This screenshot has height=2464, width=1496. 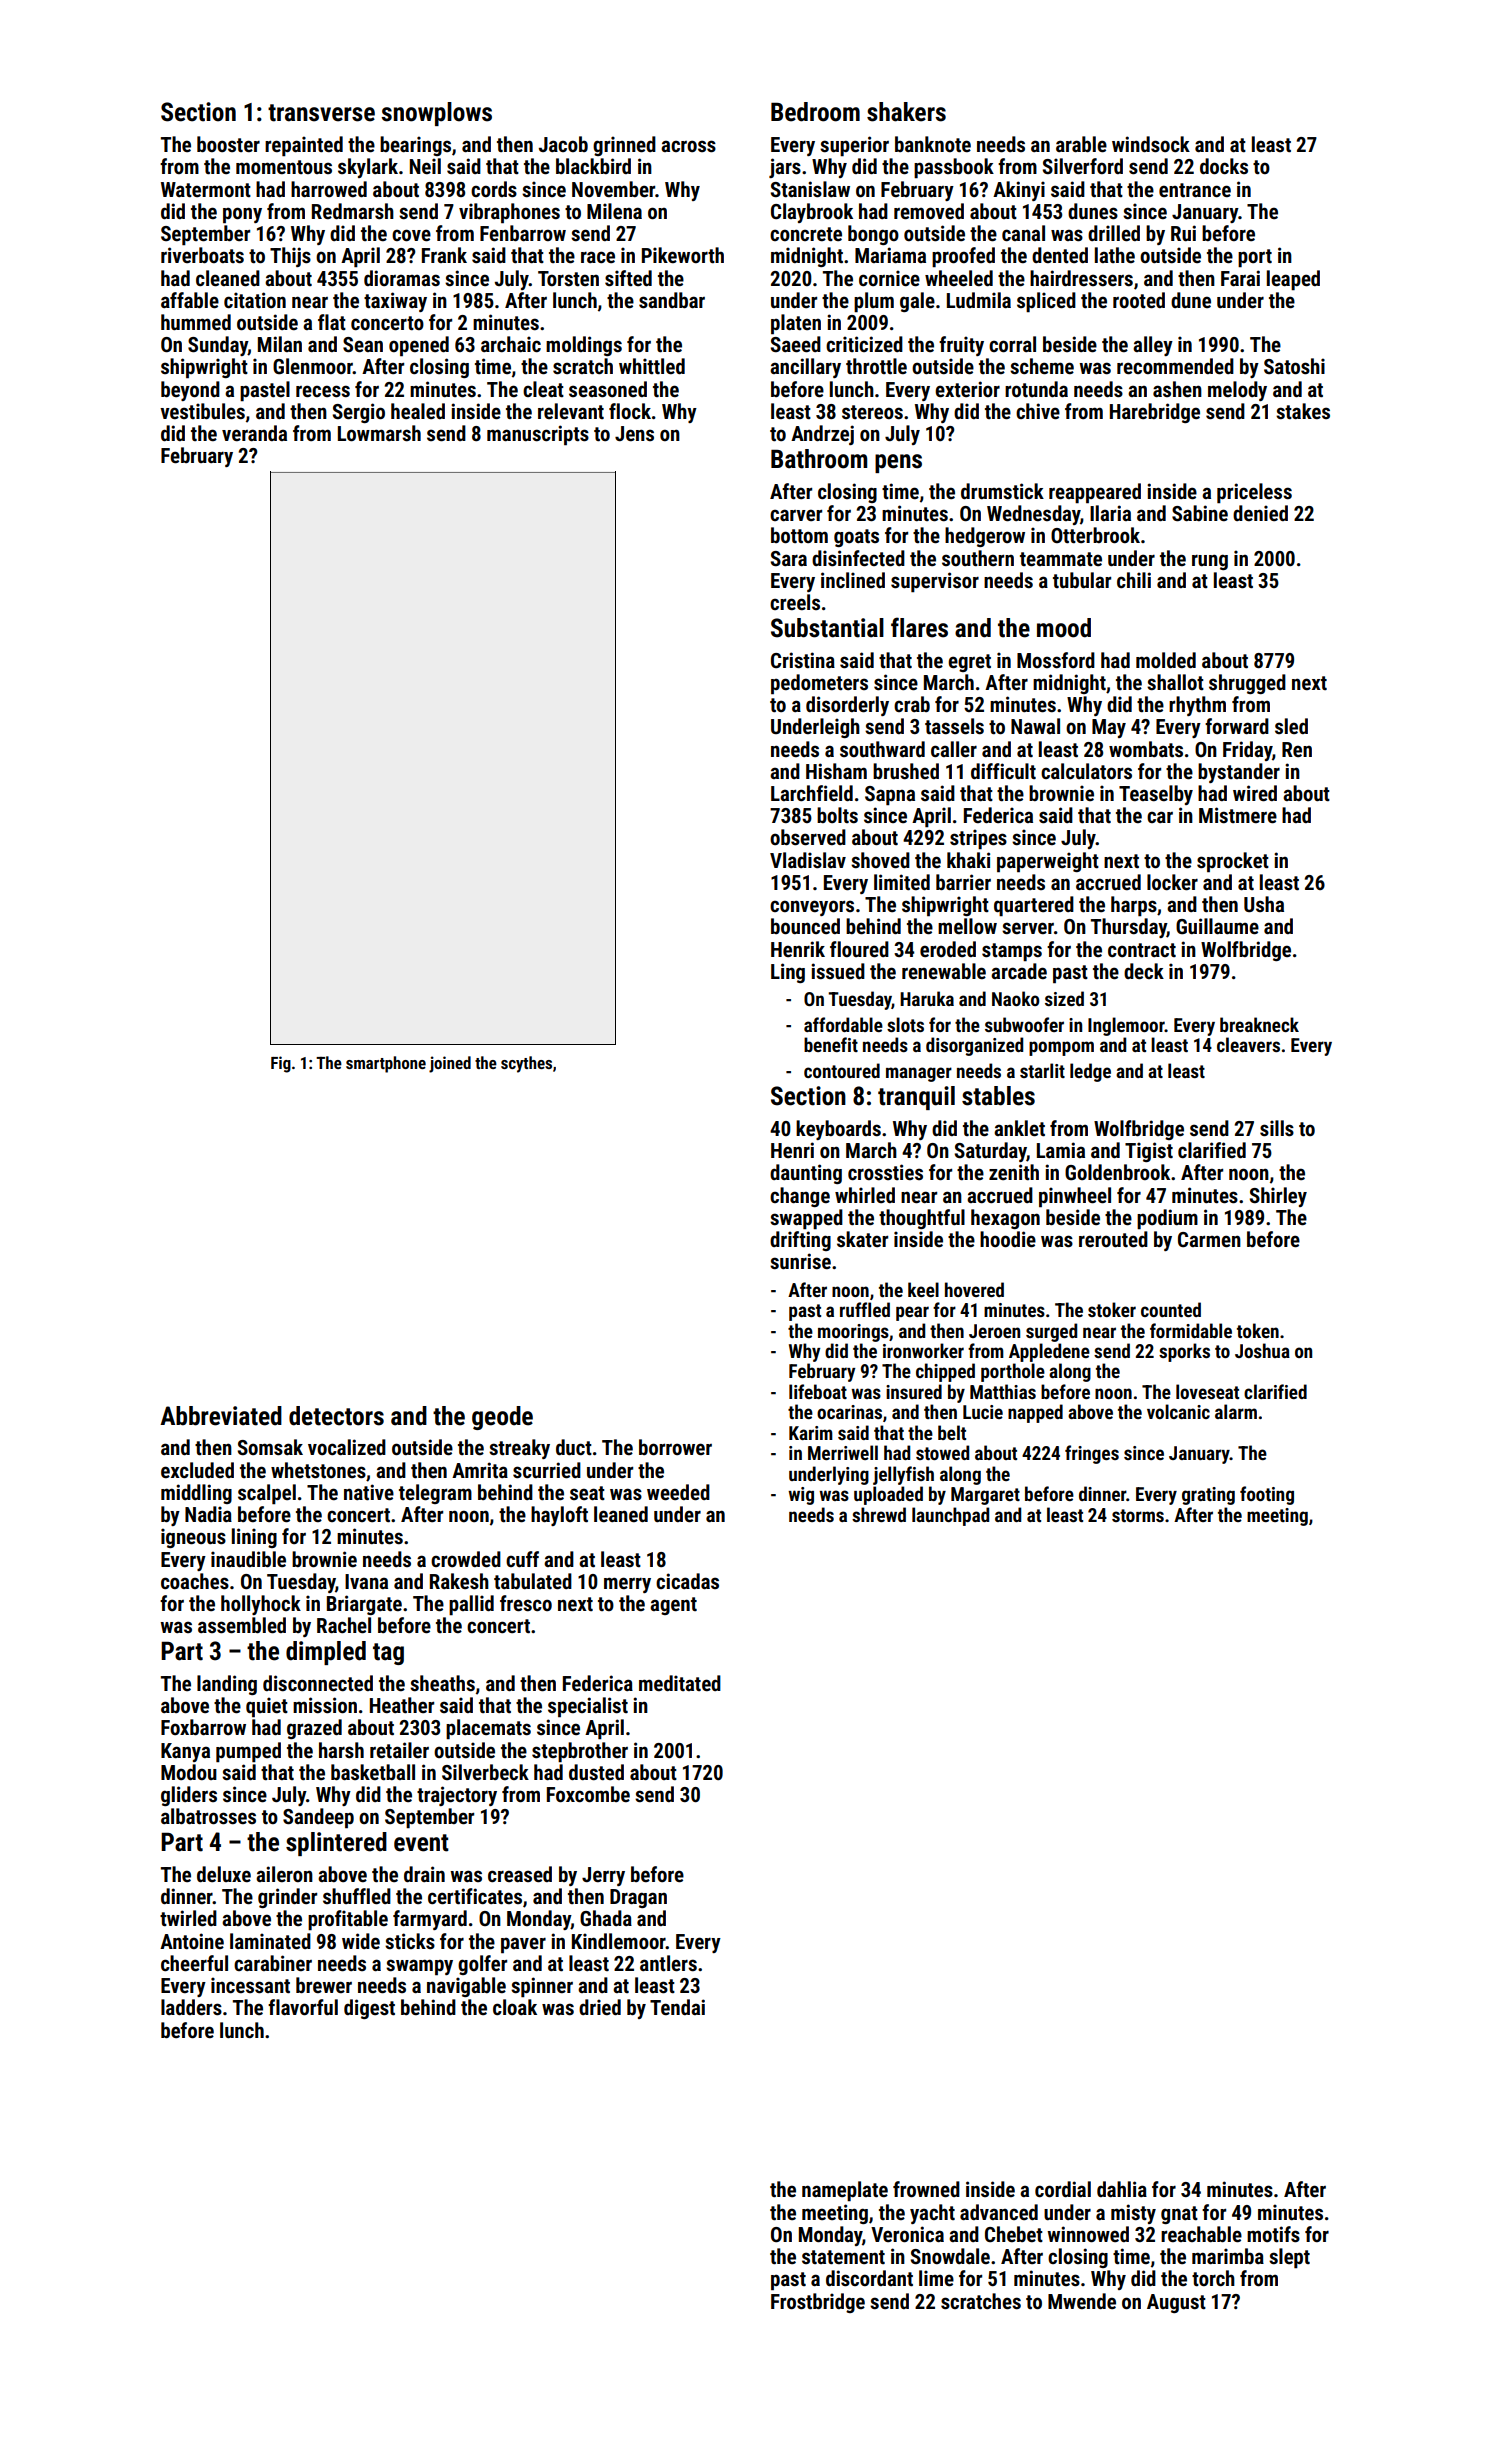 What do you see at coordinates (281, 1064) in the screenshot?
I see `Fig` at bounding box center [281, 1064].
